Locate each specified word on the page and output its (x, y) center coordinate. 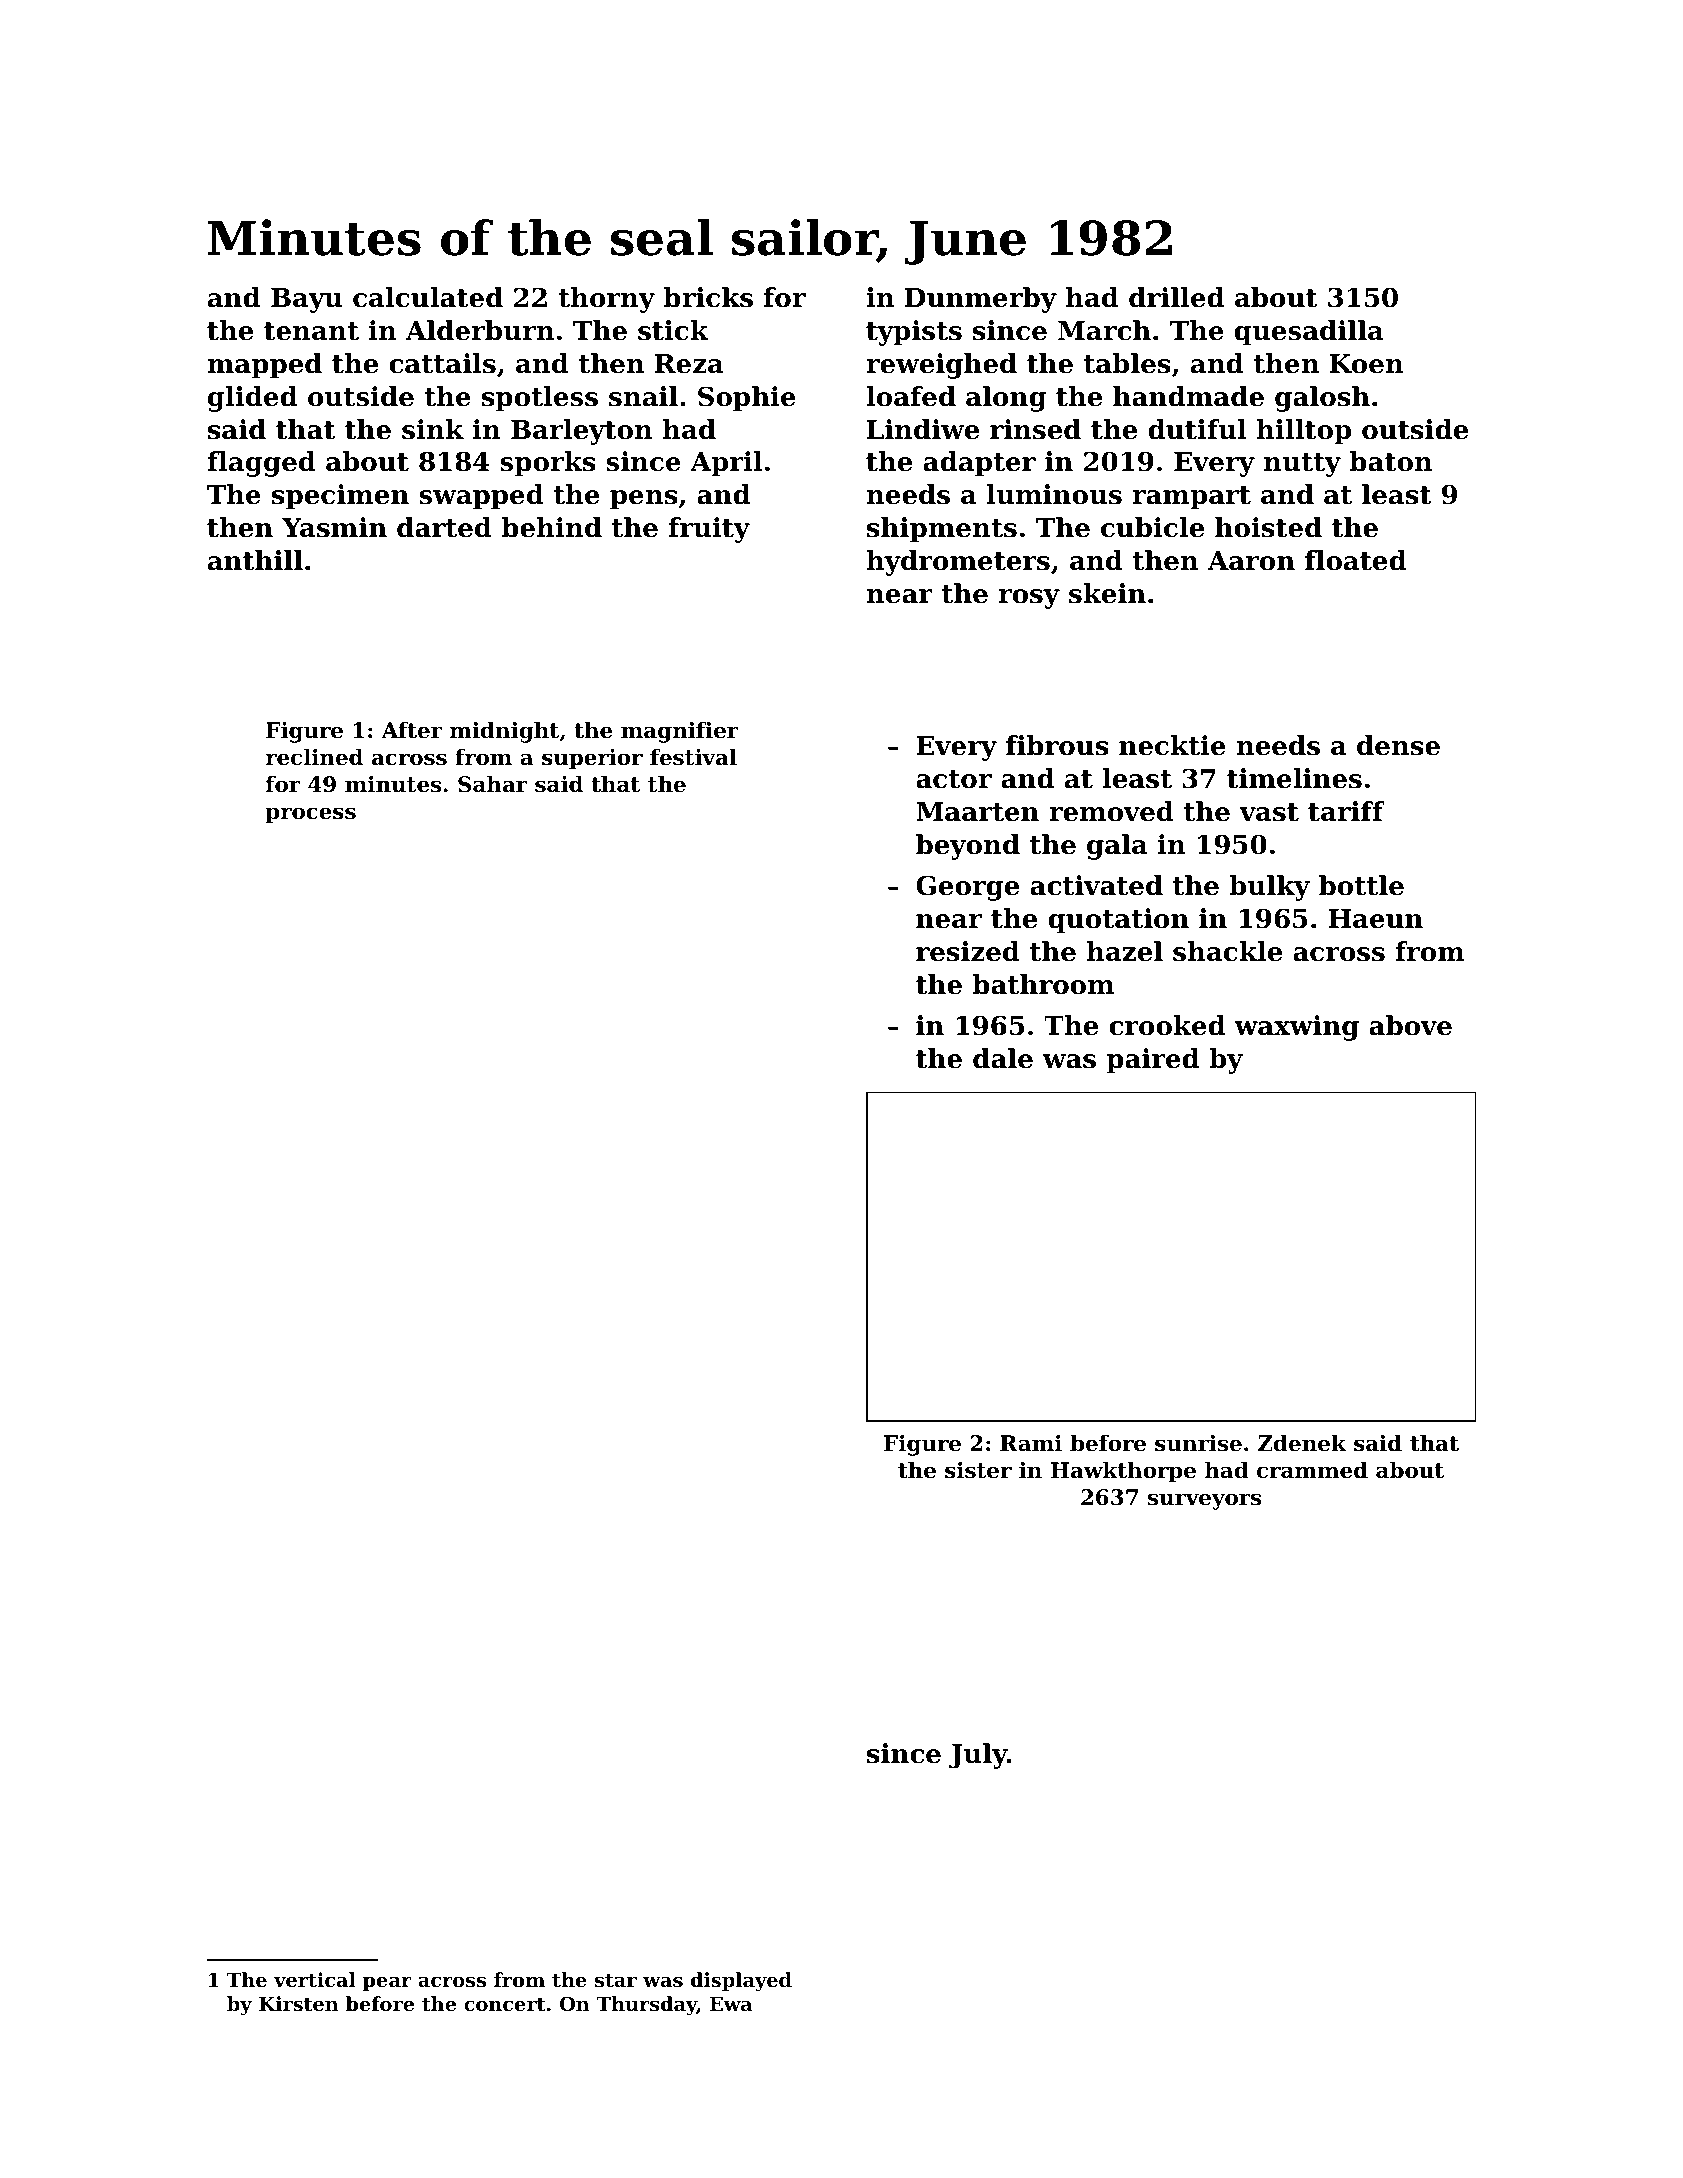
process (310, 815)
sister (978, 1470)
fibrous (1057, 745)
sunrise (1198, 1443)
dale (1003, 1058)
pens (644, 500)
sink (433, 429)
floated (1355, 560)
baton (1391, 461)
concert (504, 2004)
